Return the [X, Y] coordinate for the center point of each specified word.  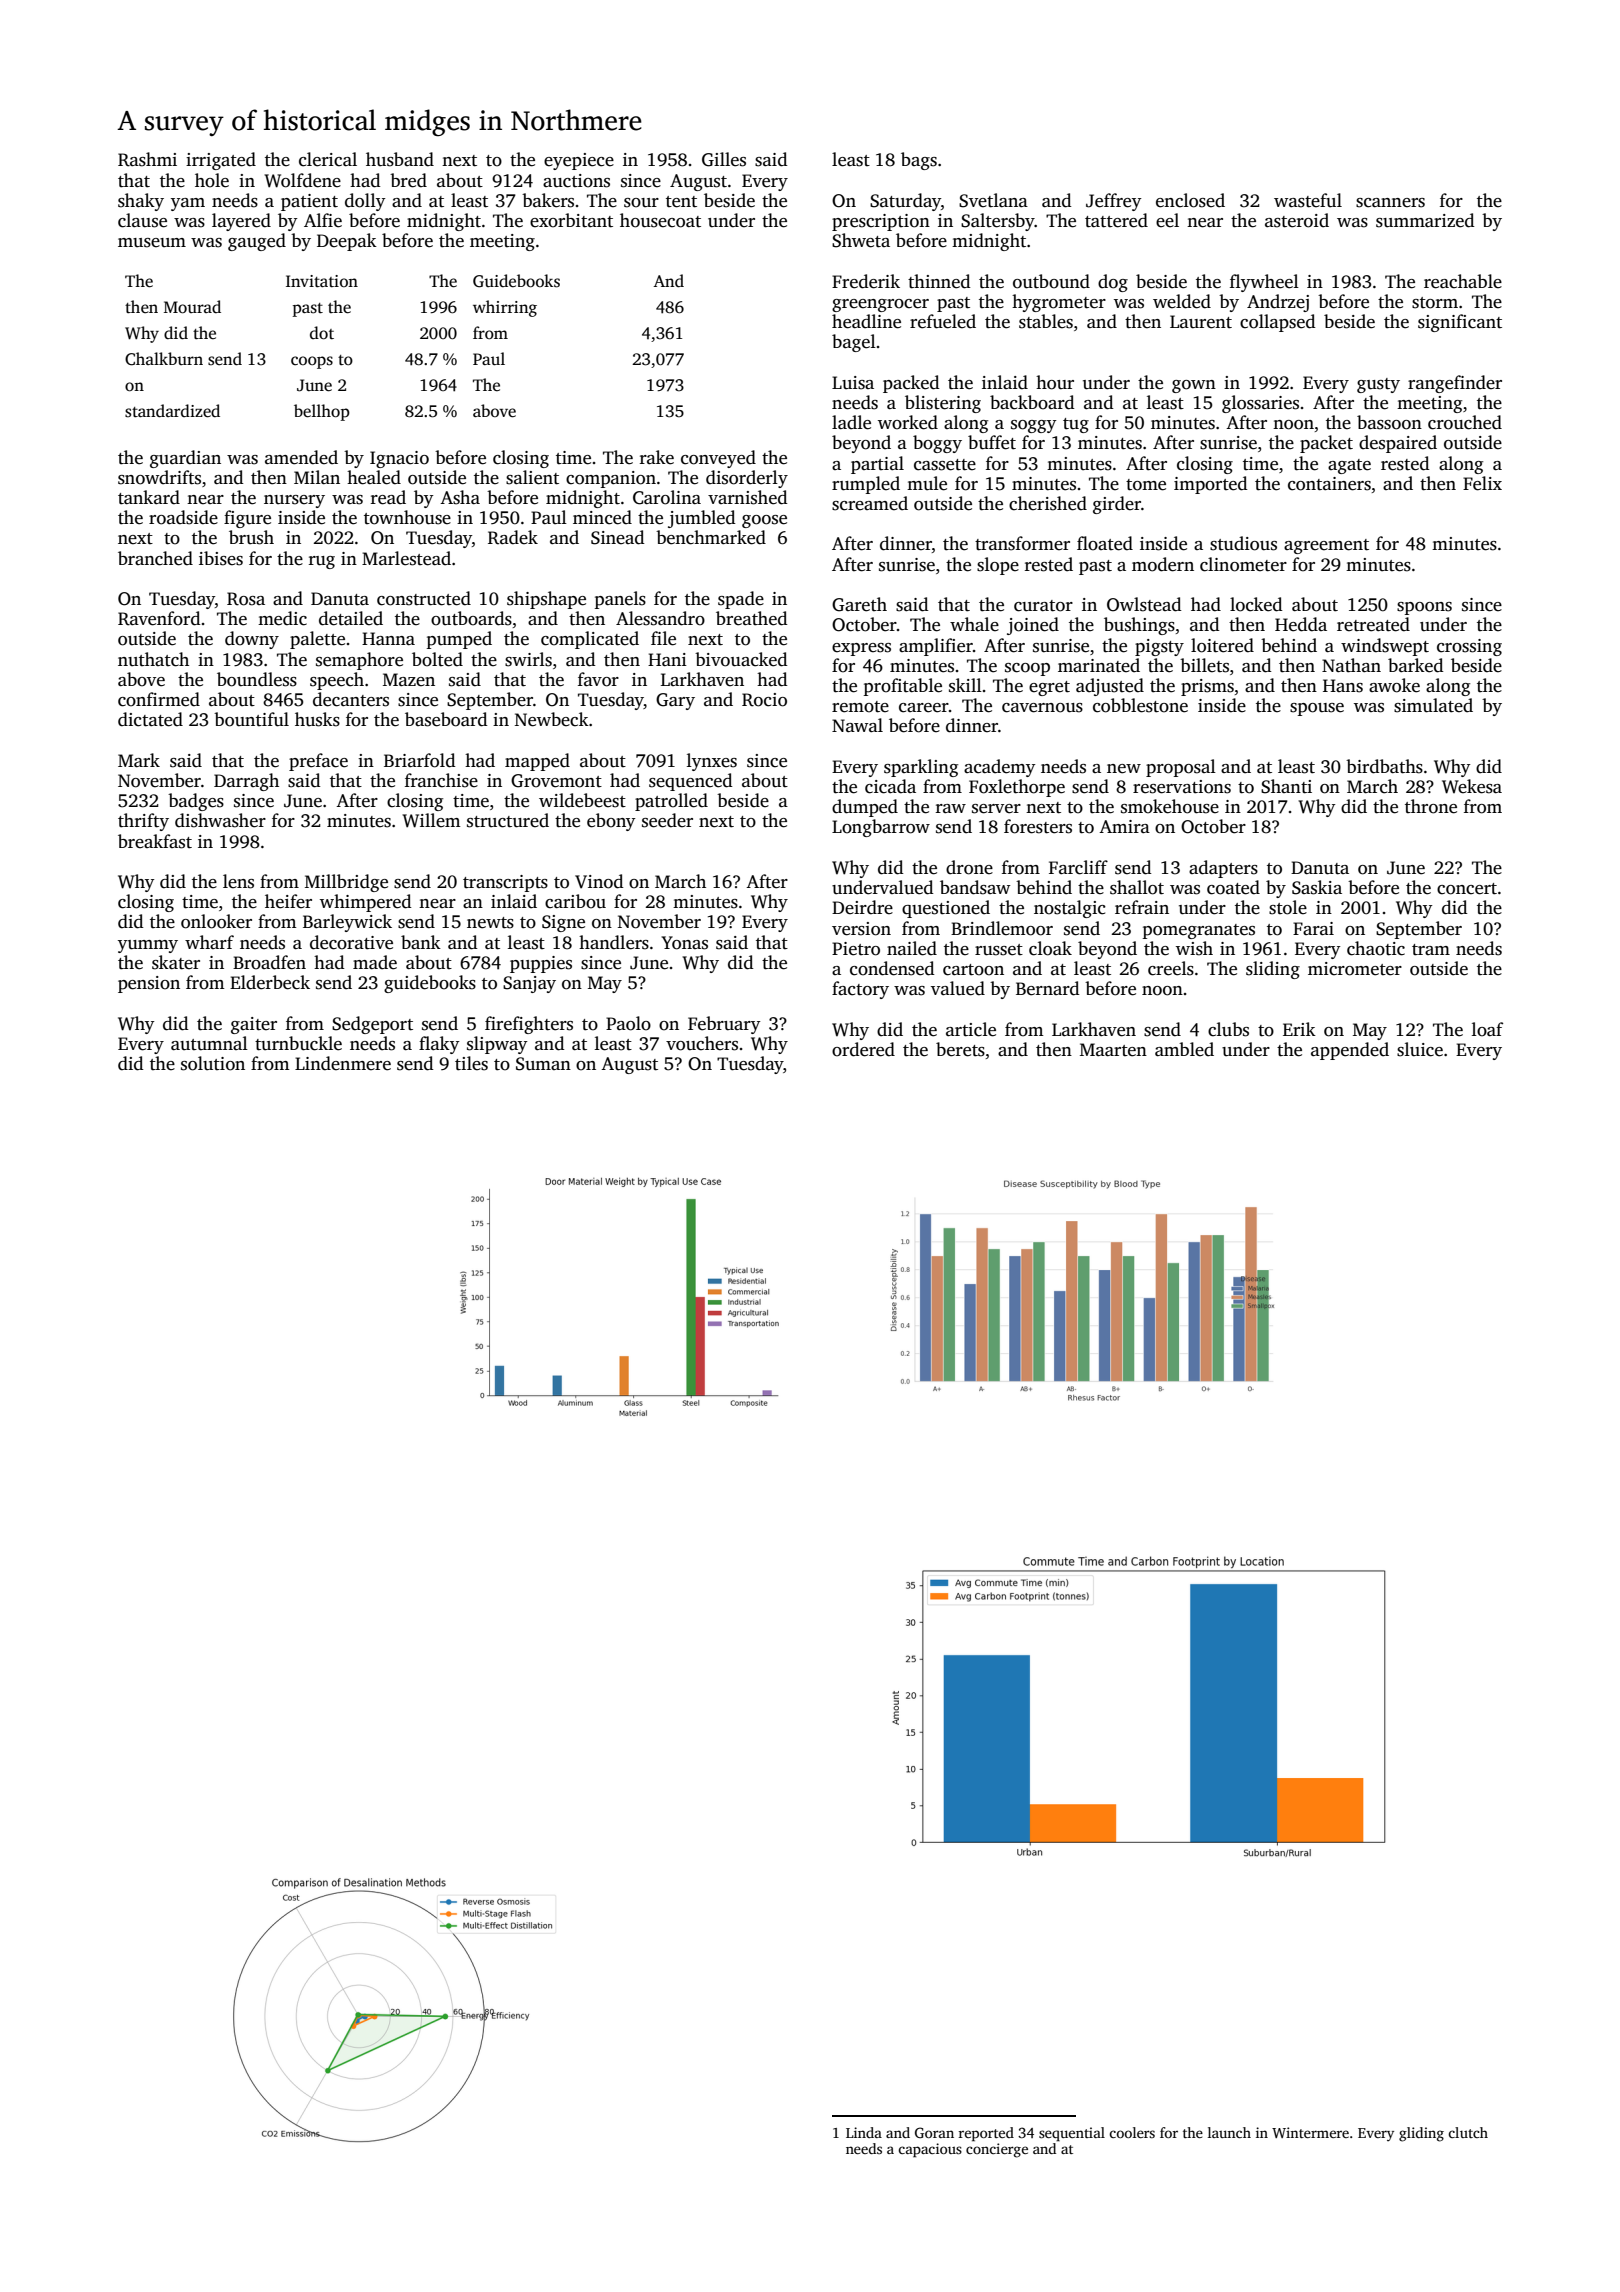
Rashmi [147, 159]
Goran [934, 2132]
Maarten [1113, 1050]
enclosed [1190, 200]
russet [999, 950]
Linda [864, 2132]
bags [919, 161]
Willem [431, 820]
